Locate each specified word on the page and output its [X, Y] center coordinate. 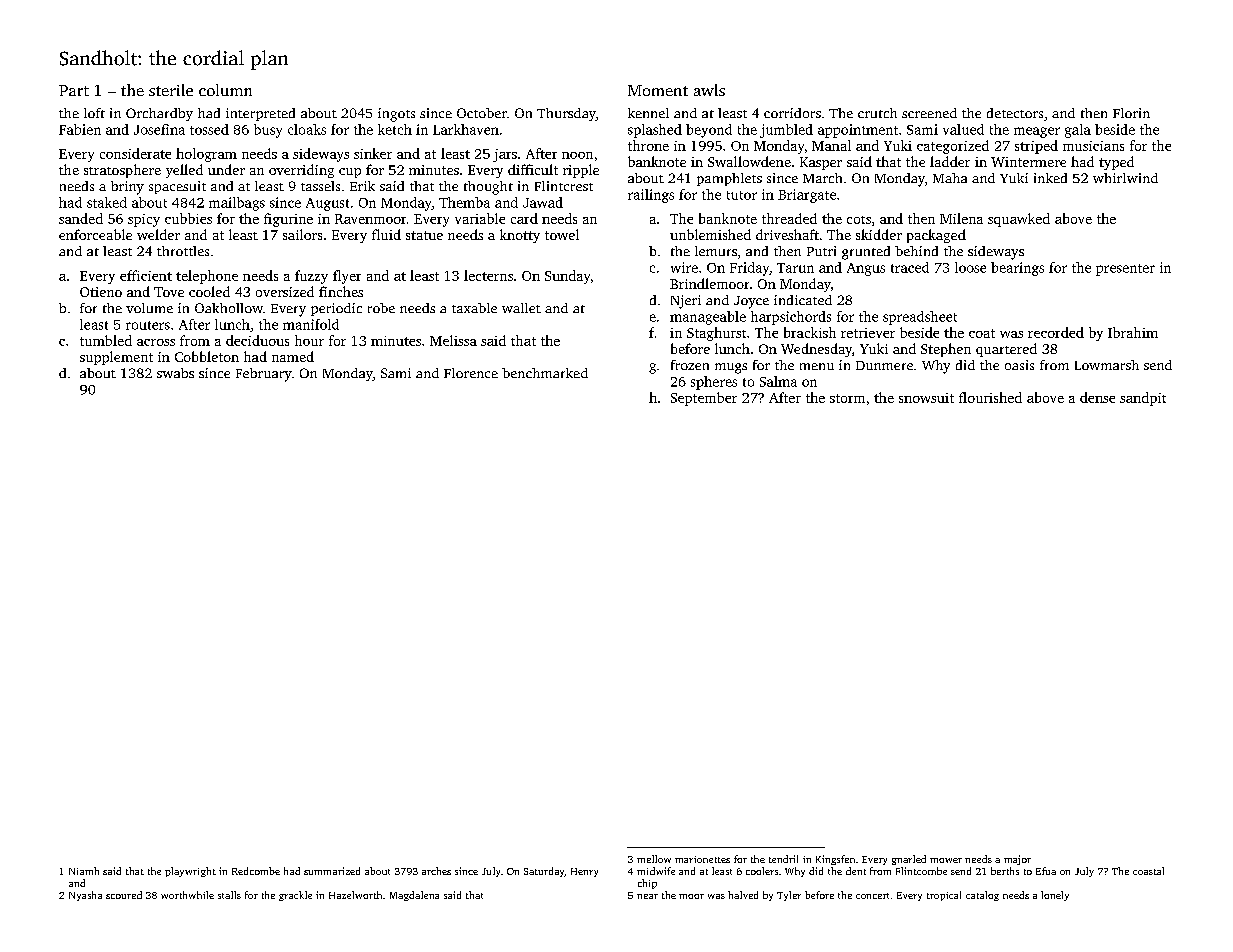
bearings [1017, 269]
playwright [190, 872]
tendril [783, 859]
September [704, 399]
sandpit [1143, 399]
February [264, 375]
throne [648, 145]
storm [847, 398]
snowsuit [926, 398]
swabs [175, 373]
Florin [1131, 113]
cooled [209, 291]
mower [946, 860]
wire [684, 267]
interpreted [260, 114]
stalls [229, 895]
